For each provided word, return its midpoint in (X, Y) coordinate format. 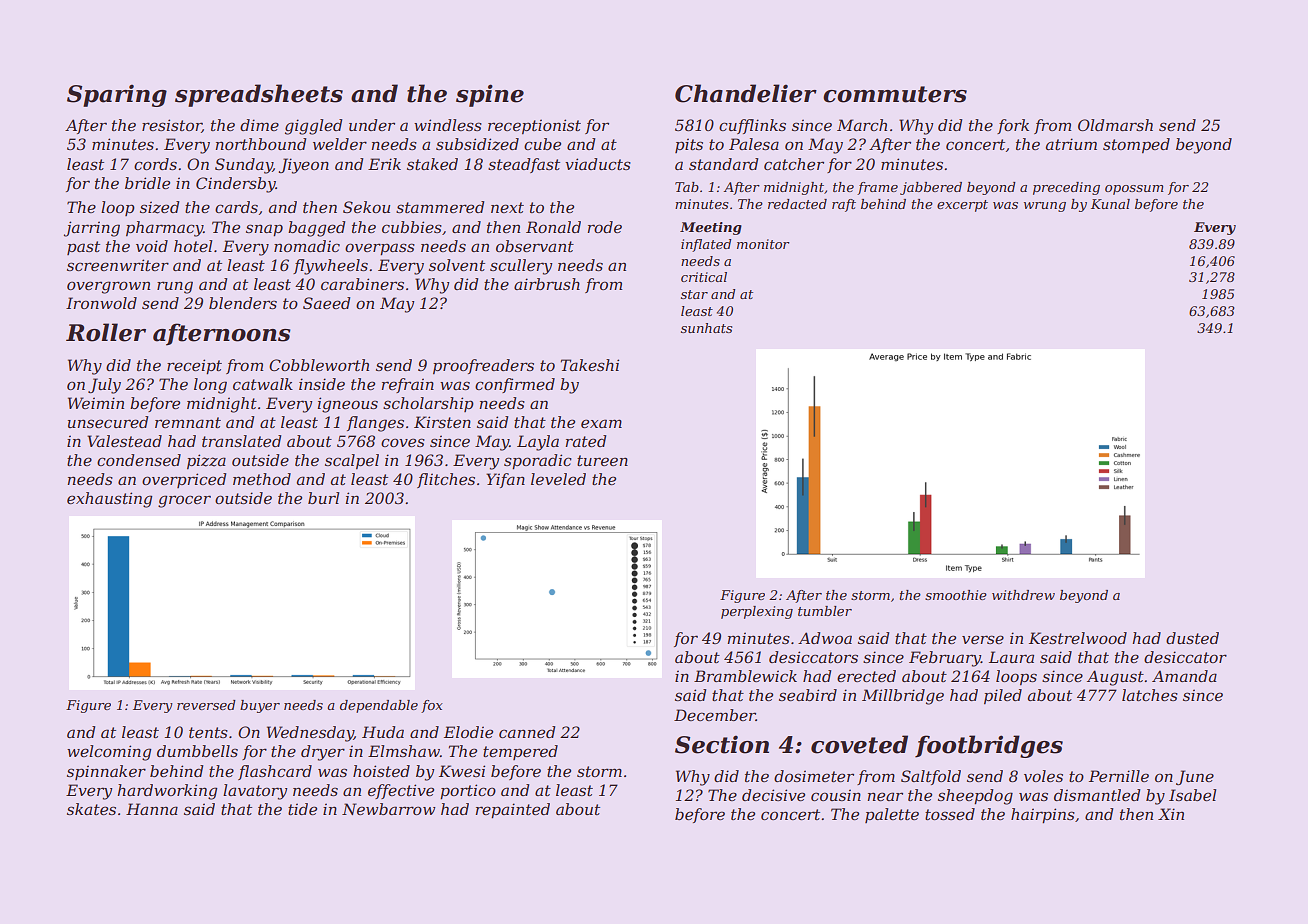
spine (490, 95)
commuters (895, 94)
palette (892, 815)
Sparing (117, 95)
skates (91, 809)
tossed (950, 814)
